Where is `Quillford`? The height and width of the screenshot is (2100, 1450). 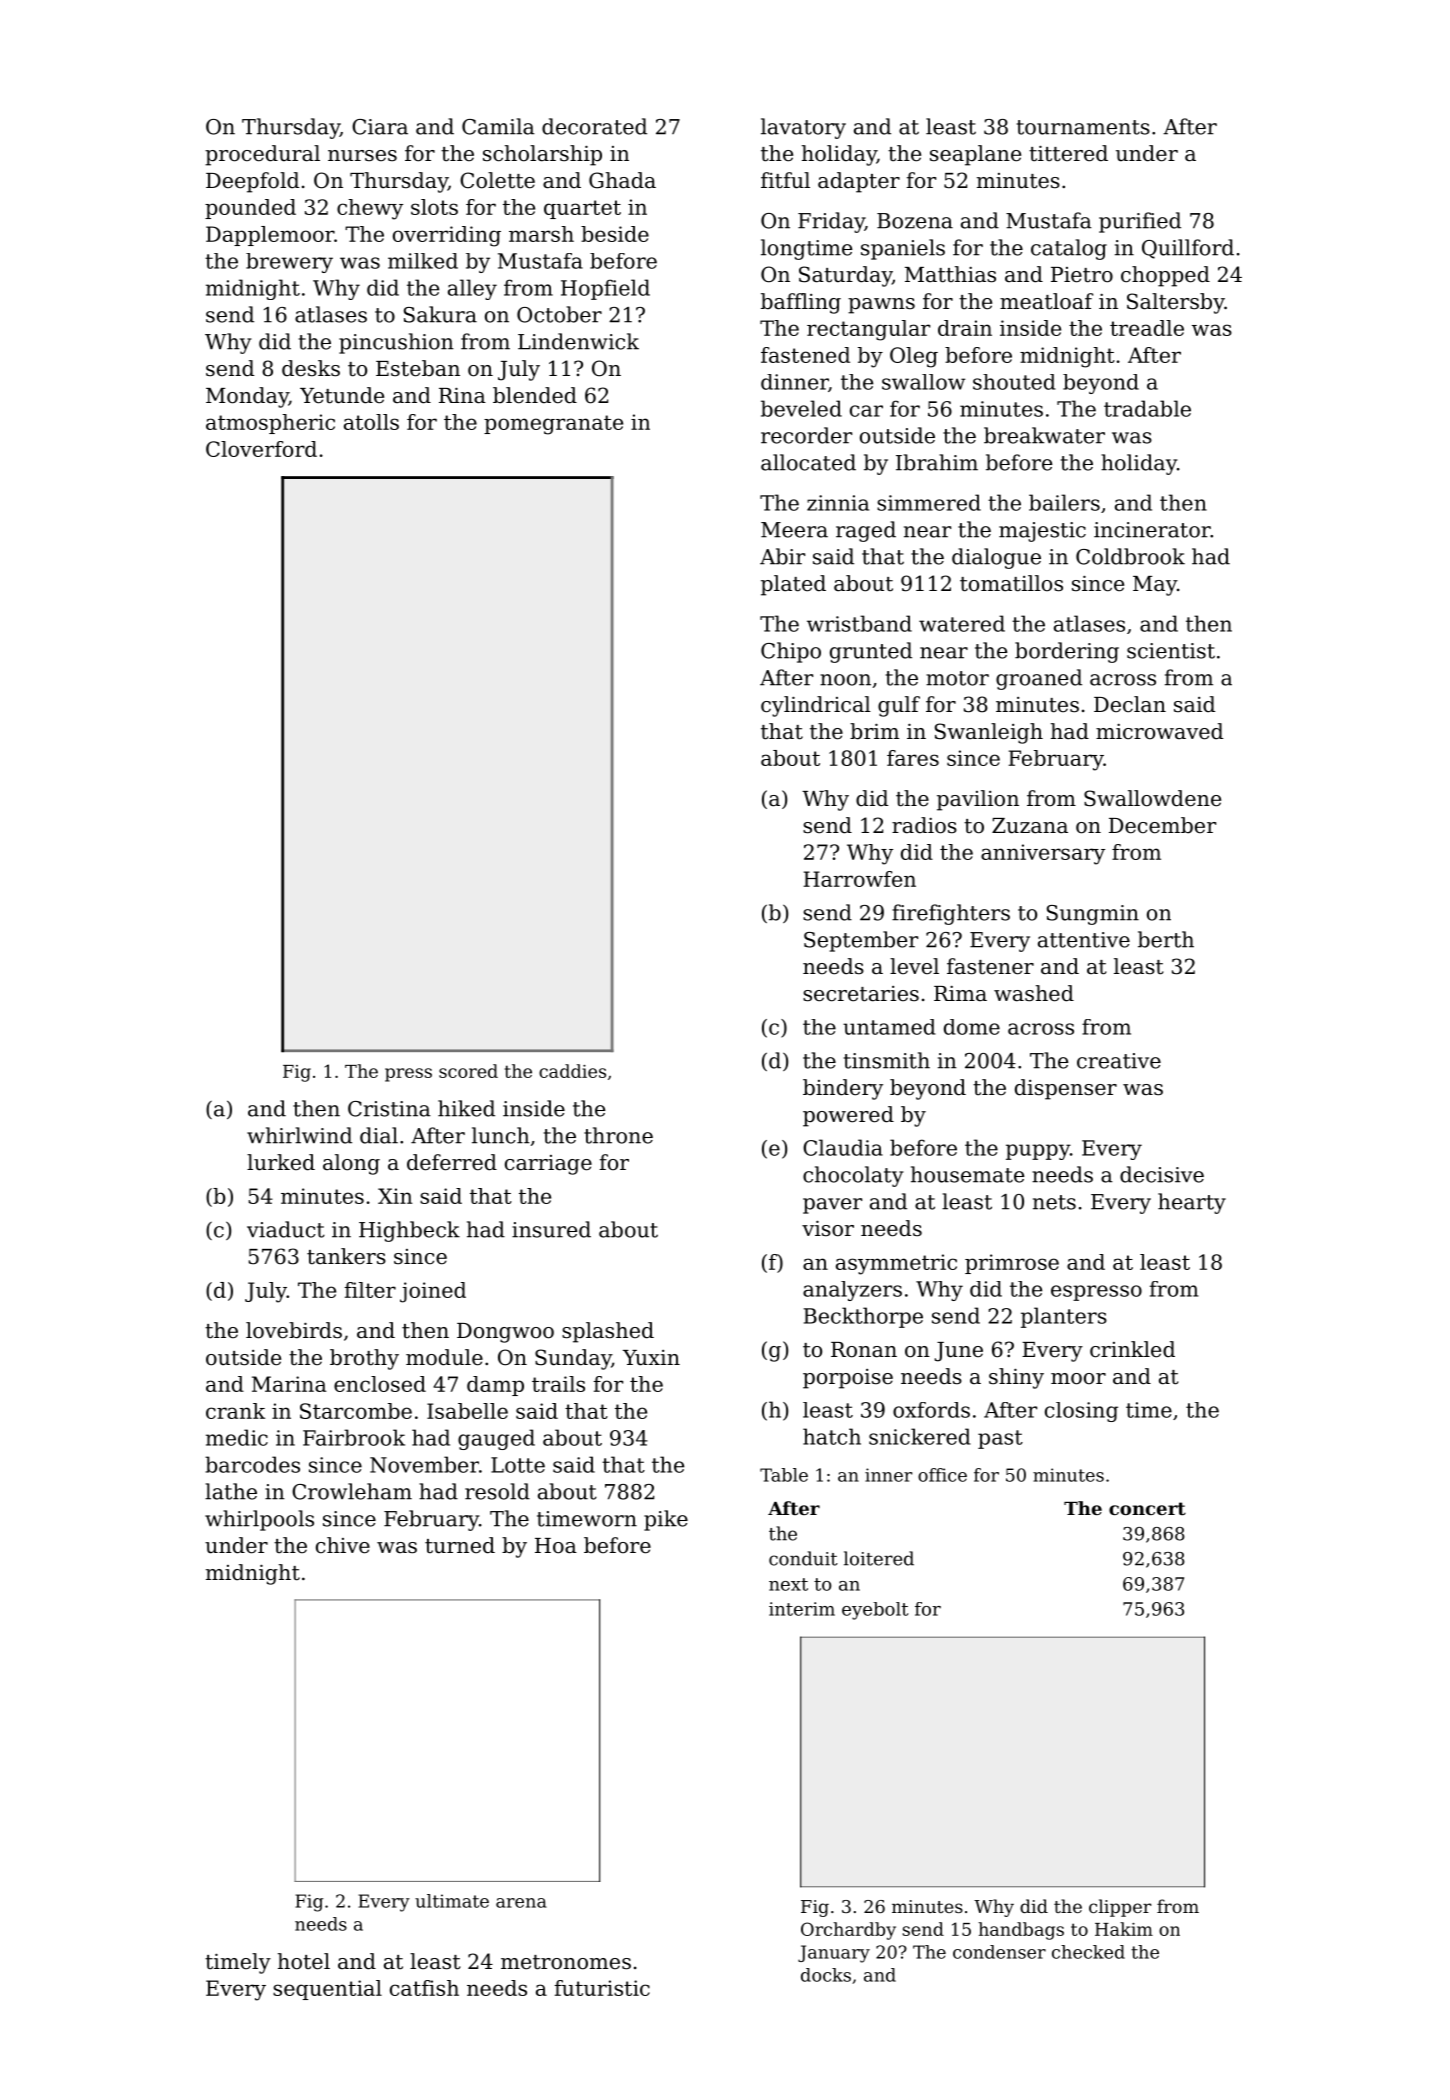 Quillford is located at coordinates (1188, 249).
